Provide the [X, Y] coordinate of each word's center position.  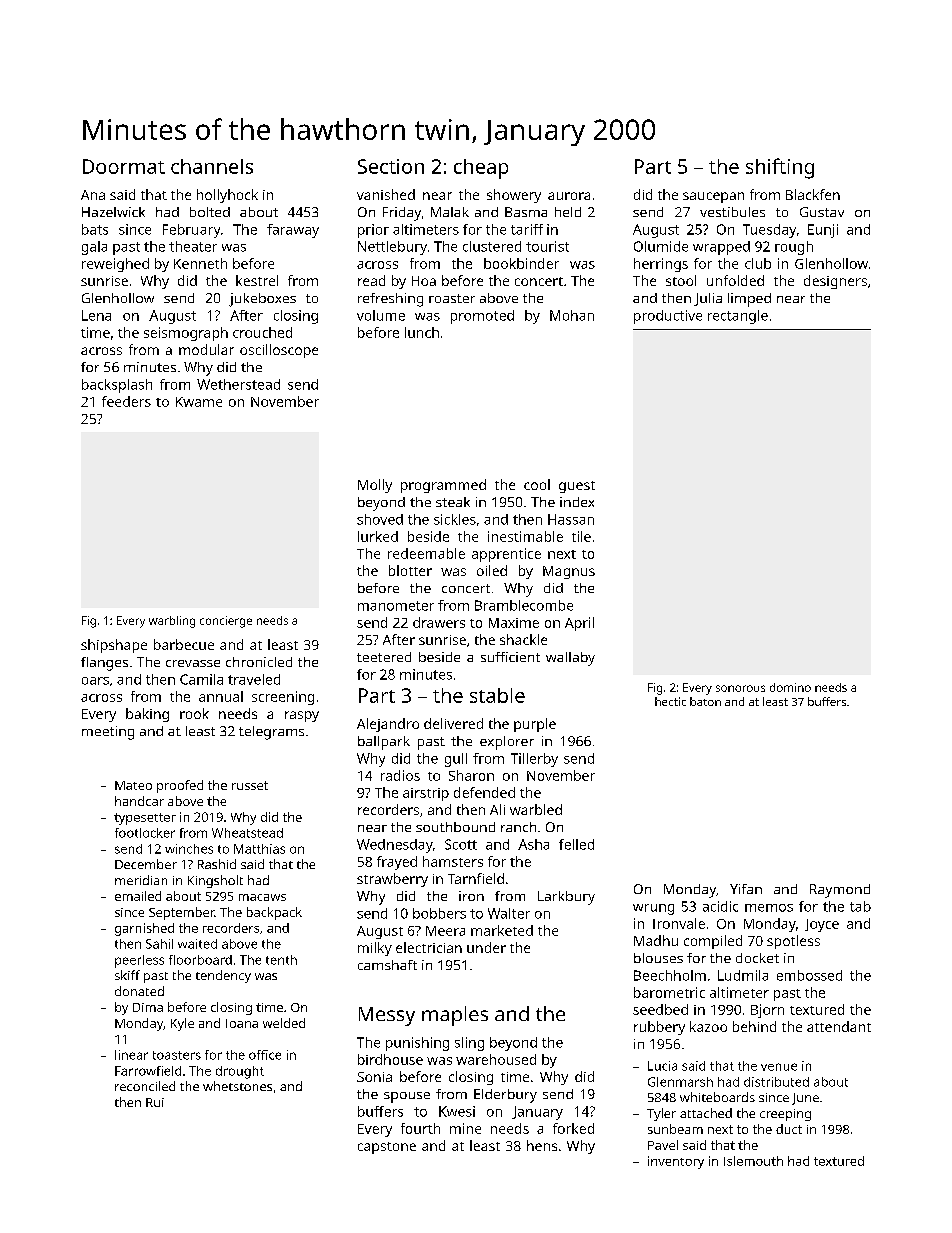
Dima [148, 1007]
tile [581, 536]
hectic [670, 701]
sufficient [510, 657]
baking [147, 715]
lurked [378, 536]
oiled [492, 570]
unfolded [735, 280]
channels [212, 166]
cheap [481, 169]
